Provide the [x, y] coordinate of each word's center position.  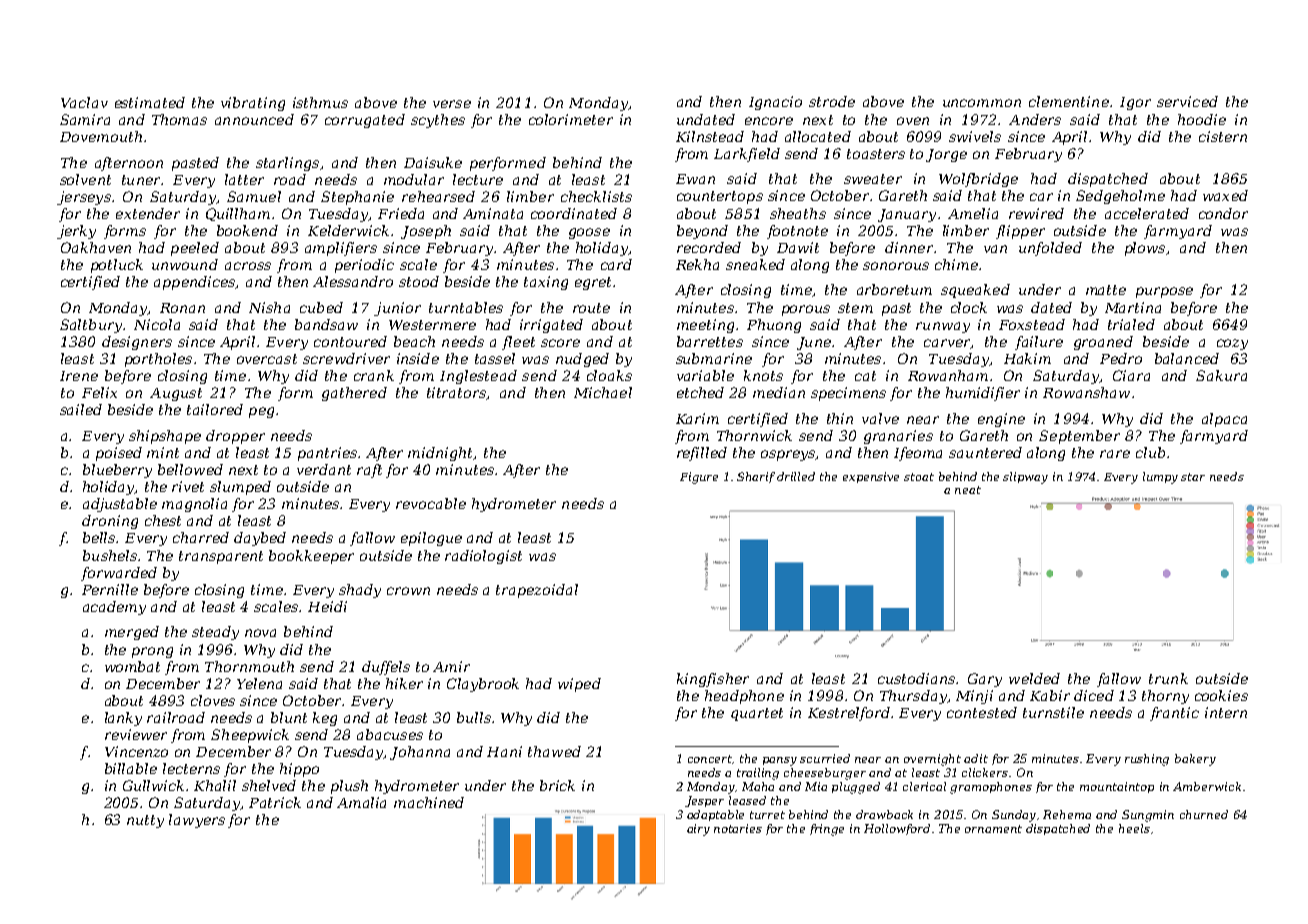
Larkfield [747, 155]
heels [1134, 828]
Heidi [327, 606]
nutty [145, 821]
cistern [1223, 136]
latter [244, 179]
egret [593, 283]
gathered [354, 394]
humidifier [983, 394]
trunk [1168, 678]
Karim [697, 418]
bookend [247, 230]
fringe [827, 830]
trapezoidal [537, 591]
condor [1223, 213]
